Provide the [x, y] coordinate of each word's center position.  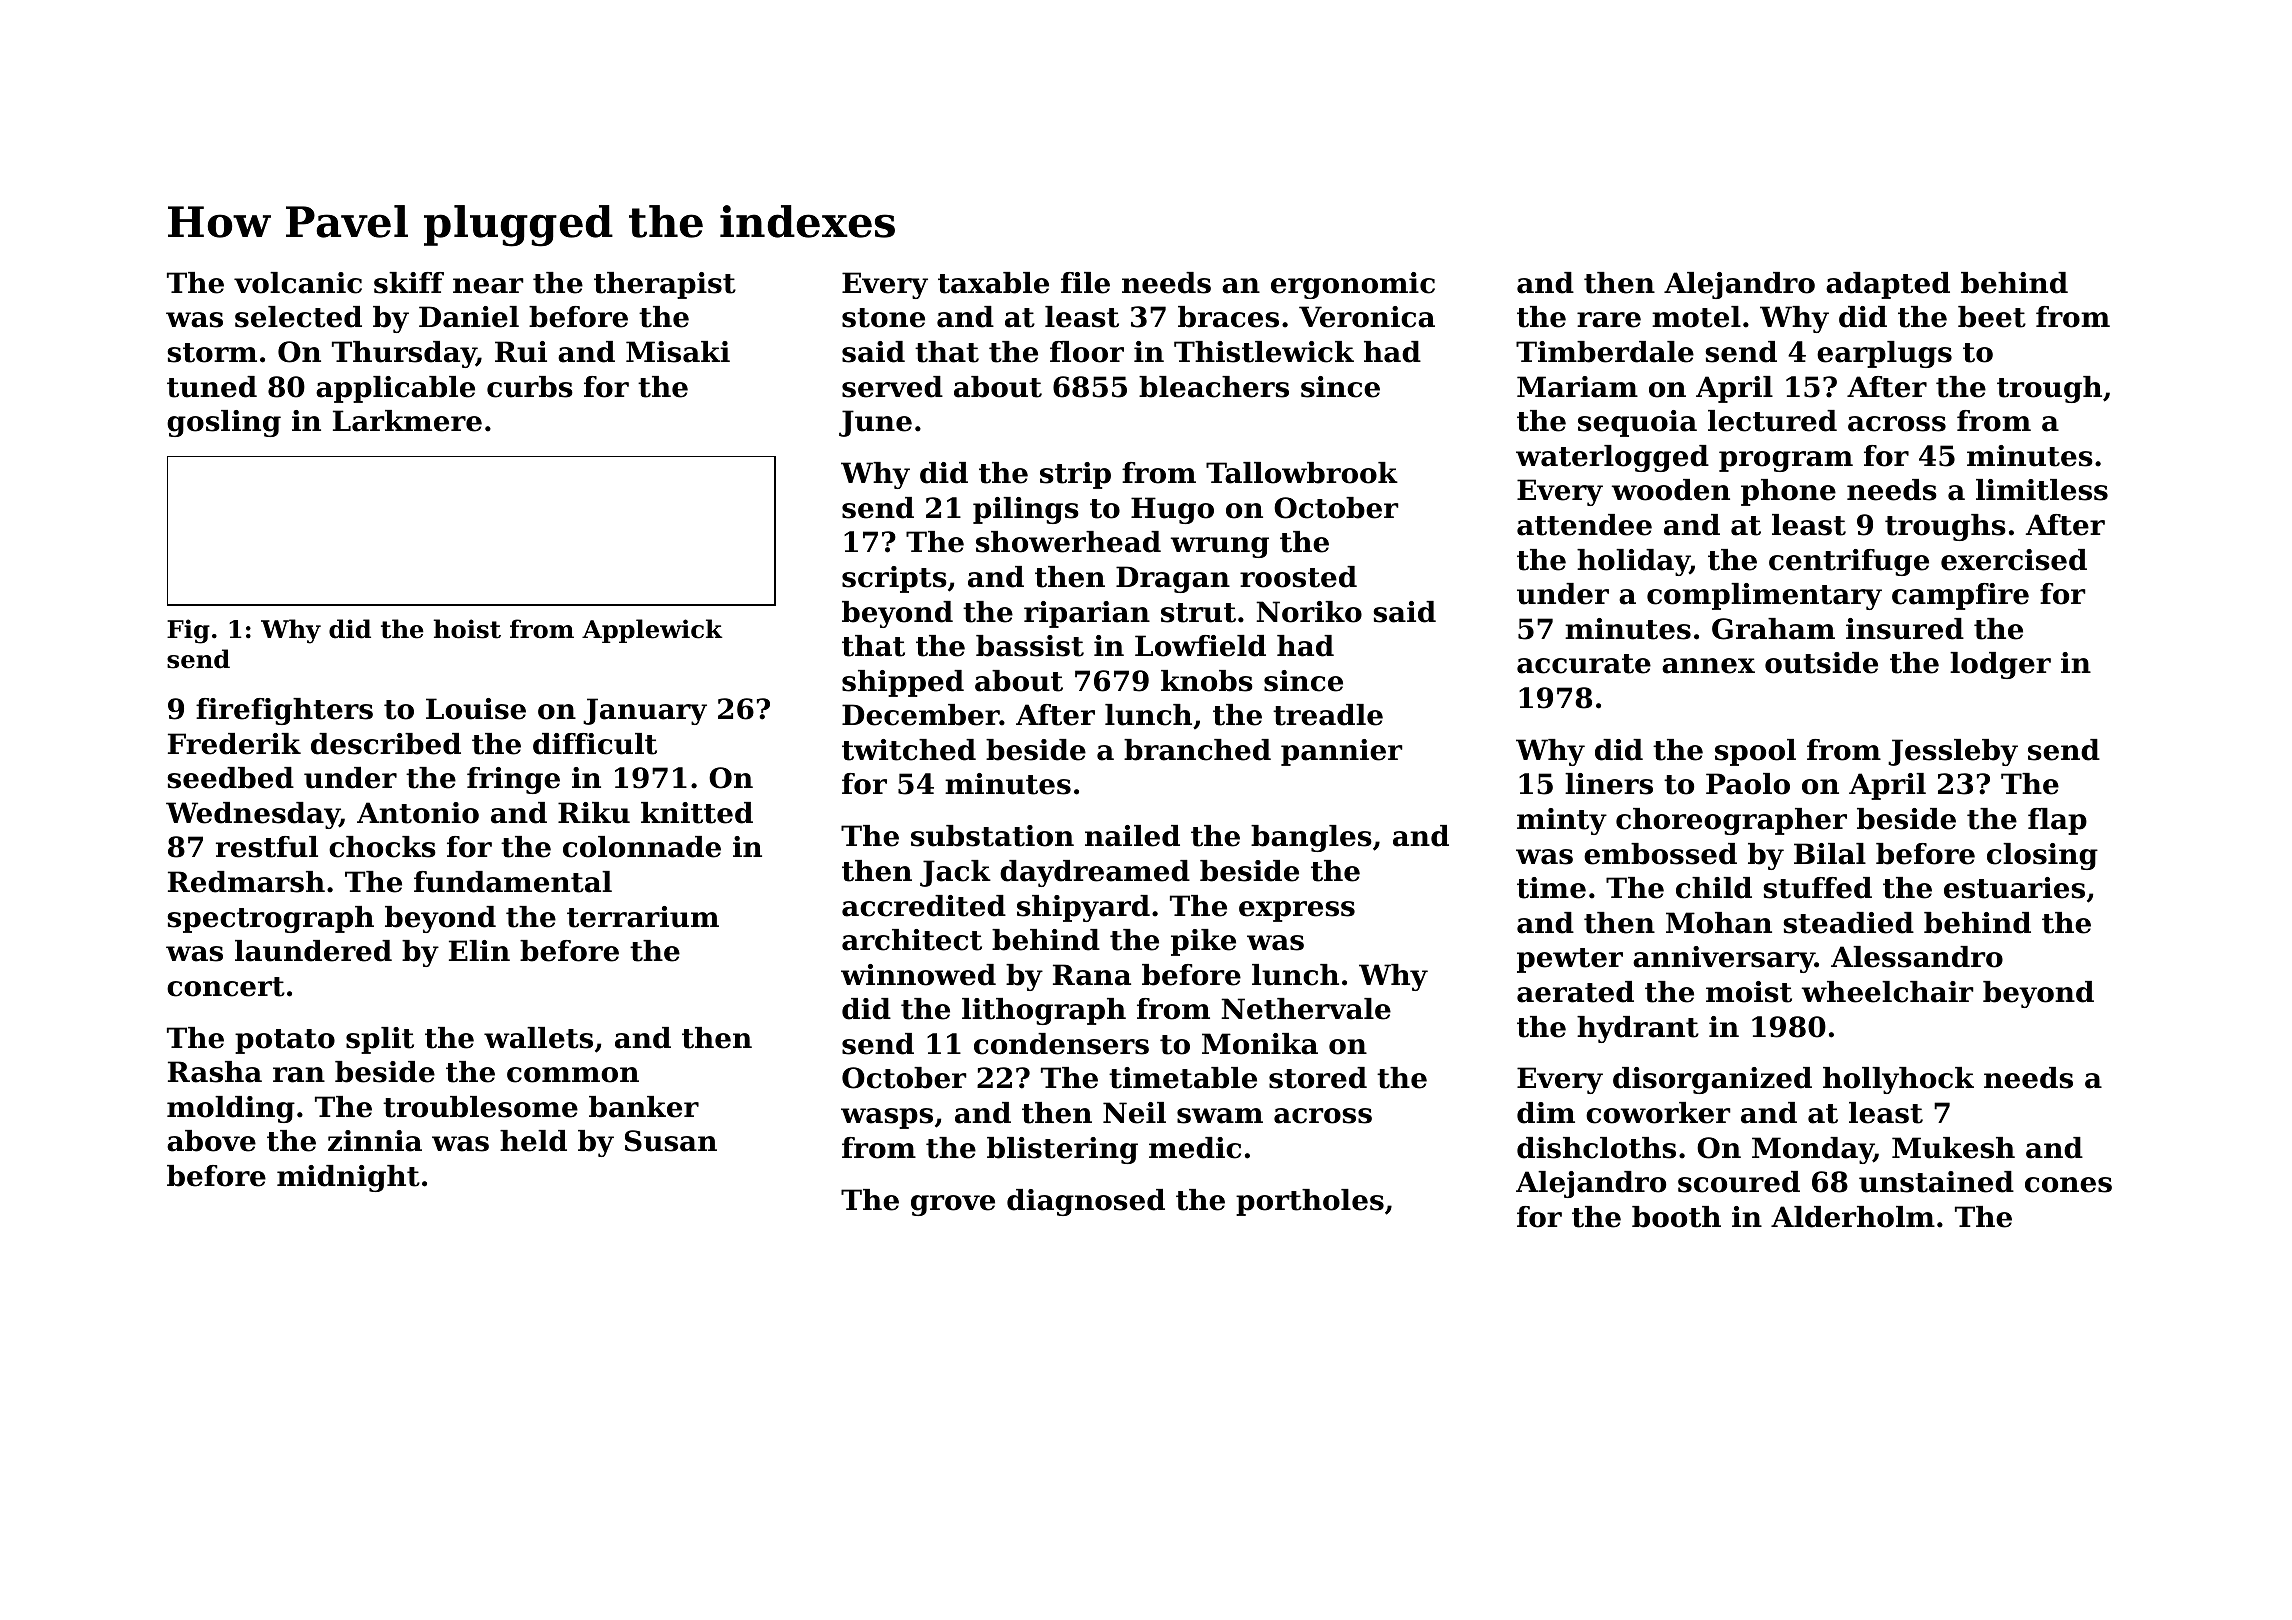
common [573, 1075]
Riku [594, 813]
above [211, 1141]
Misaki [678, 352]
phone [1788, 492]
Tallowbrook [1302, 473]
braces [1228, 317]
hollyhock [1898, 1080]
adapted [1888, 285]
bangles [1311, 838]
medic [1195, 1148]
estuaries [2014, 888]
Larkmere [407, 421]
